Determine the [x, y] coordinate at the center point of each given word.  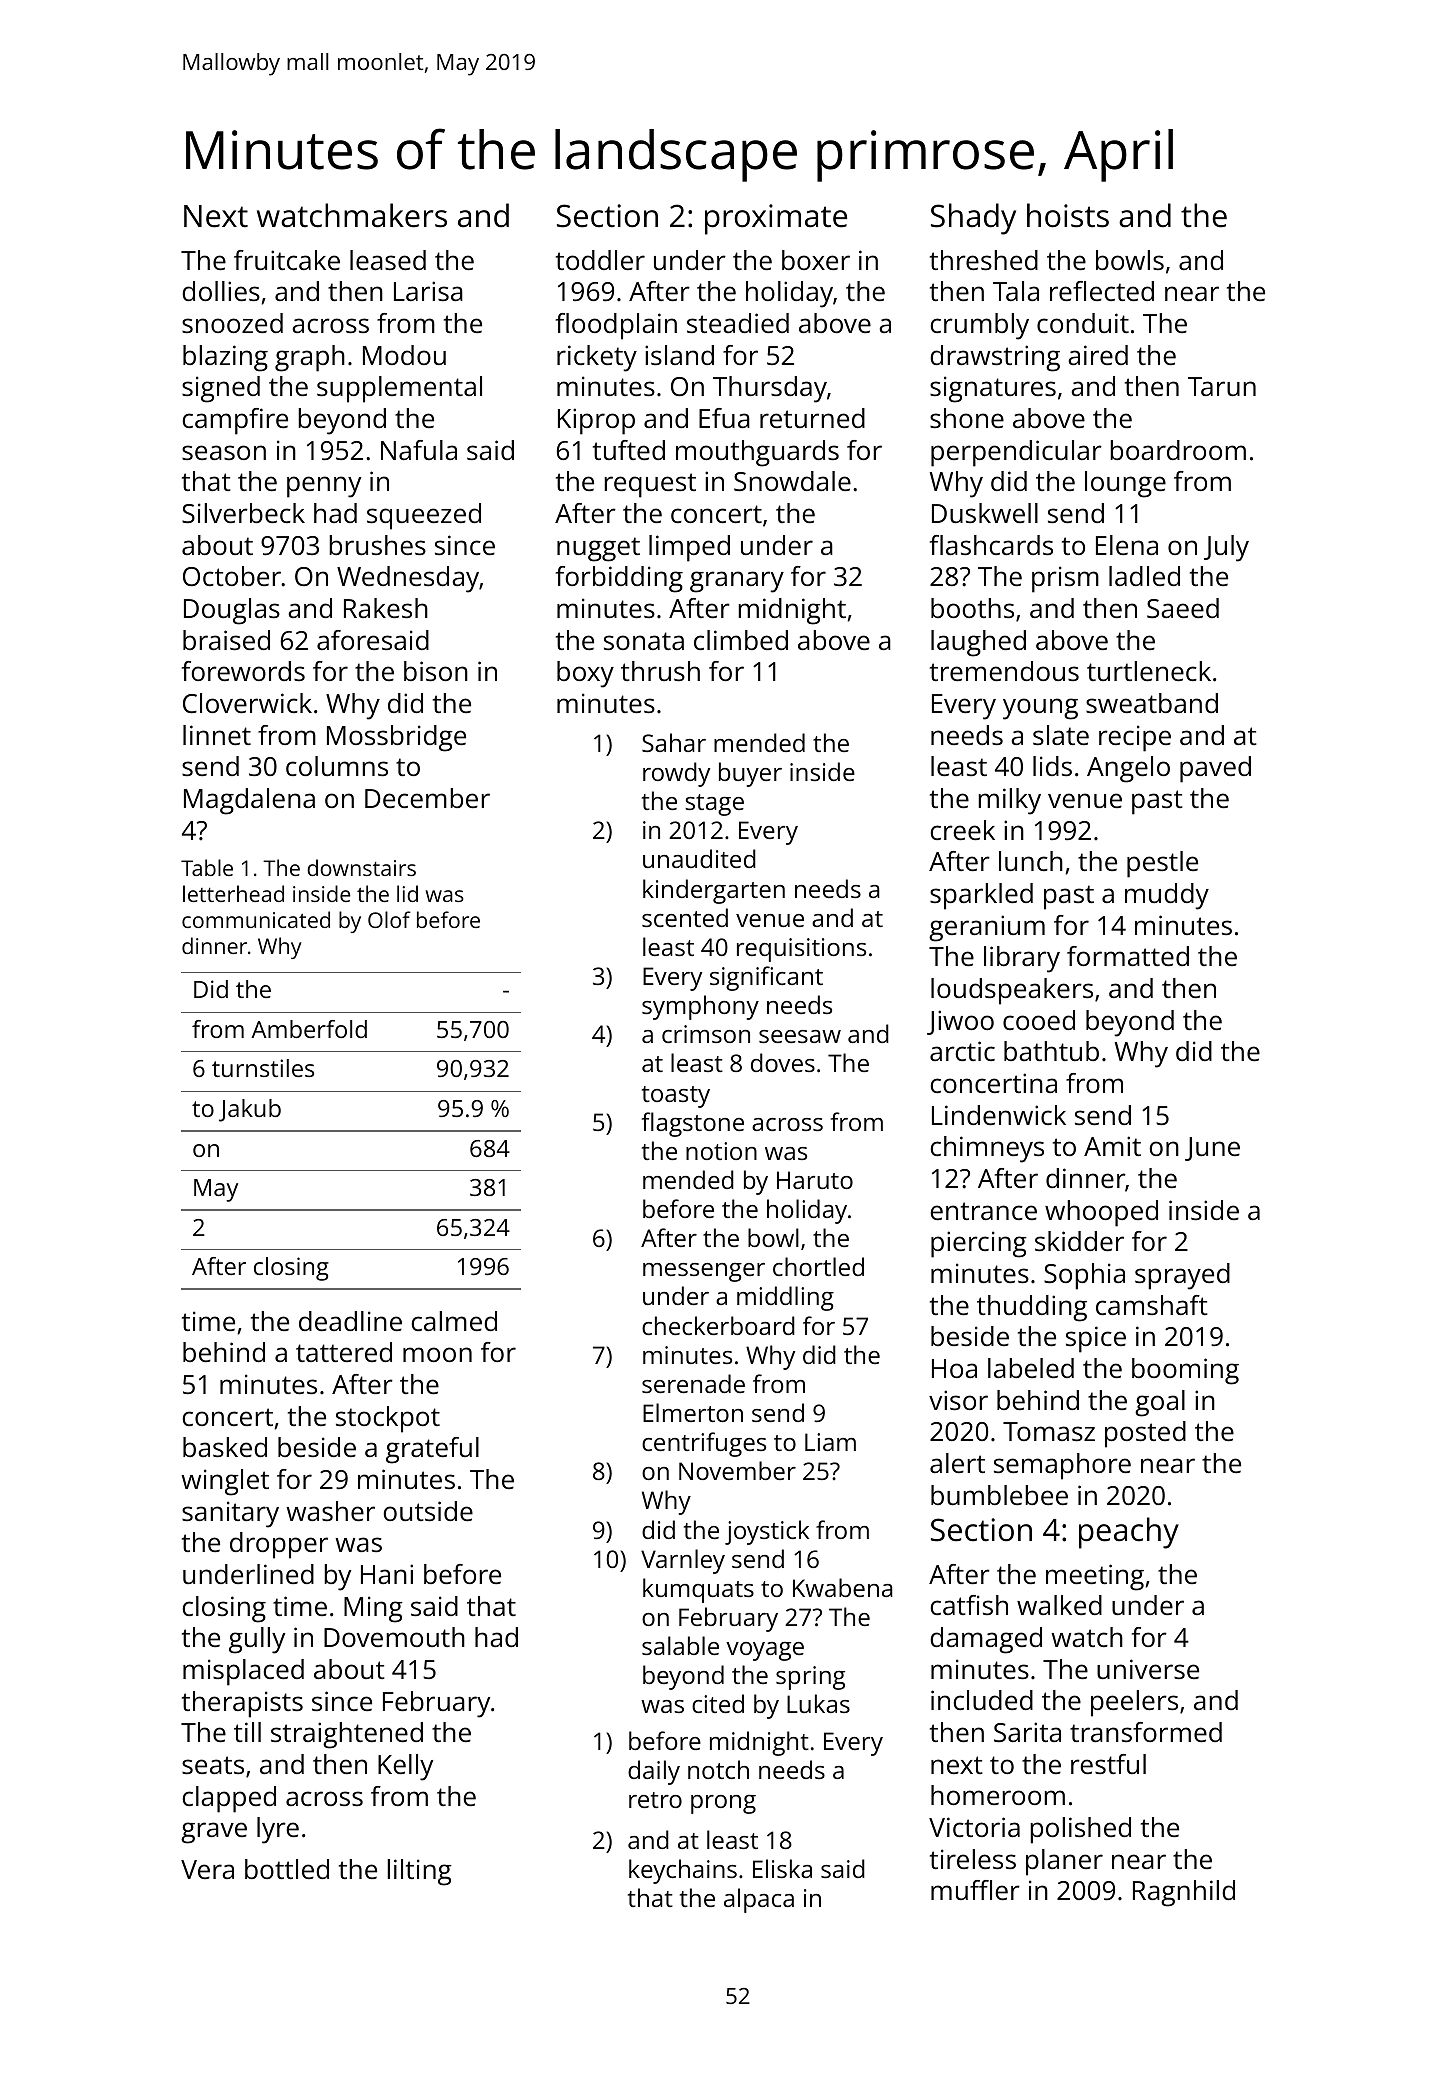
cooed [1039, 1020]
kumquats [698, 1590]
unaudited [699, 858]
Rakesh [386, 608]
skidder [1079, 1241]
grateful [432, 1450]
